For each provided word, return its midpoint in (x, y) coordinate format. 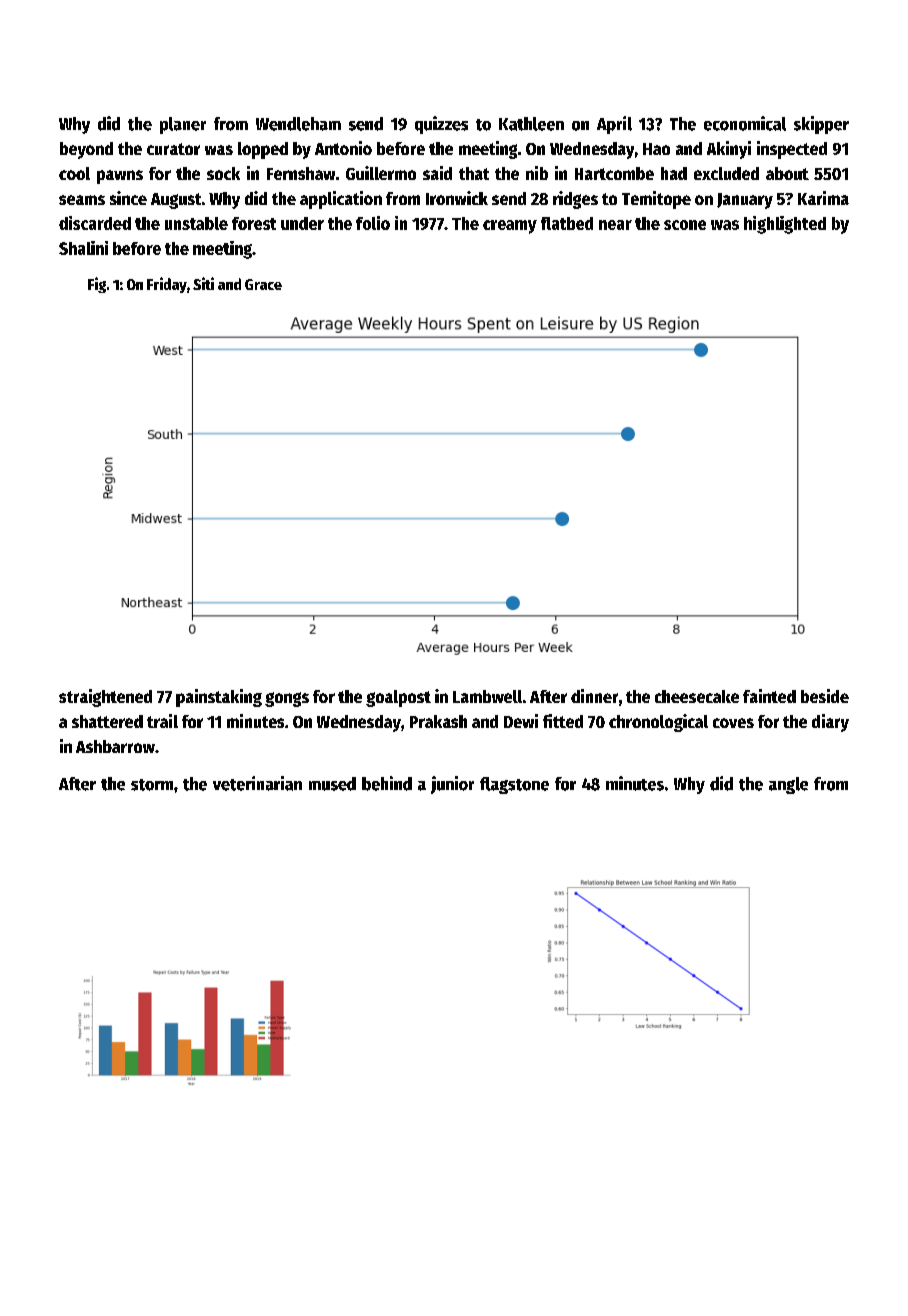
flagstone (514, 785)
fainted (769, 696)
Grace (263, 284)
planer (183, 125)
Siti (203, 283)
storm (152, 785)
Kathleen (531, 124)
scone (685, 225)
